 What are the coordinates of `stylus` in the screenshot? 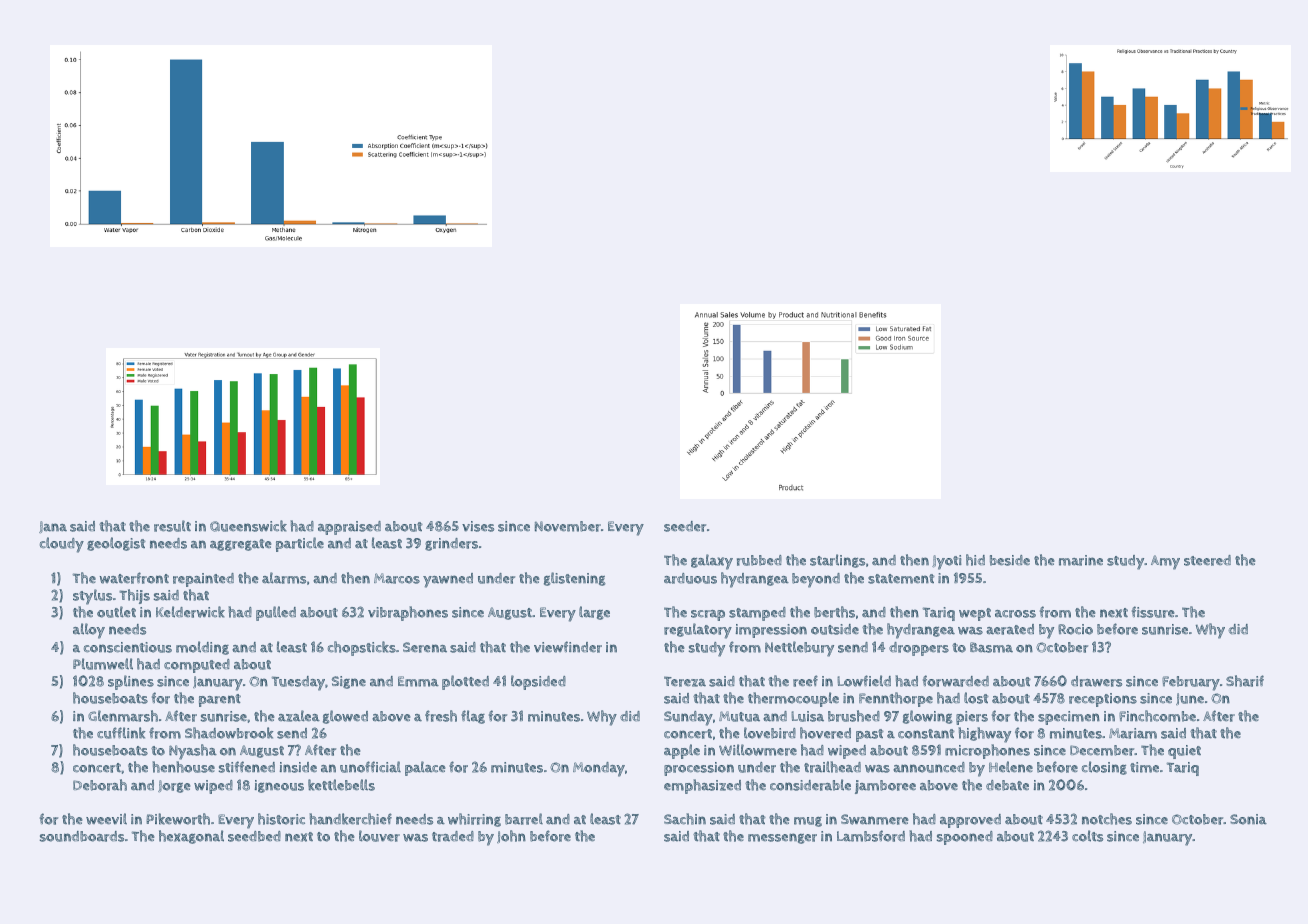 It's located at (92, 597).
